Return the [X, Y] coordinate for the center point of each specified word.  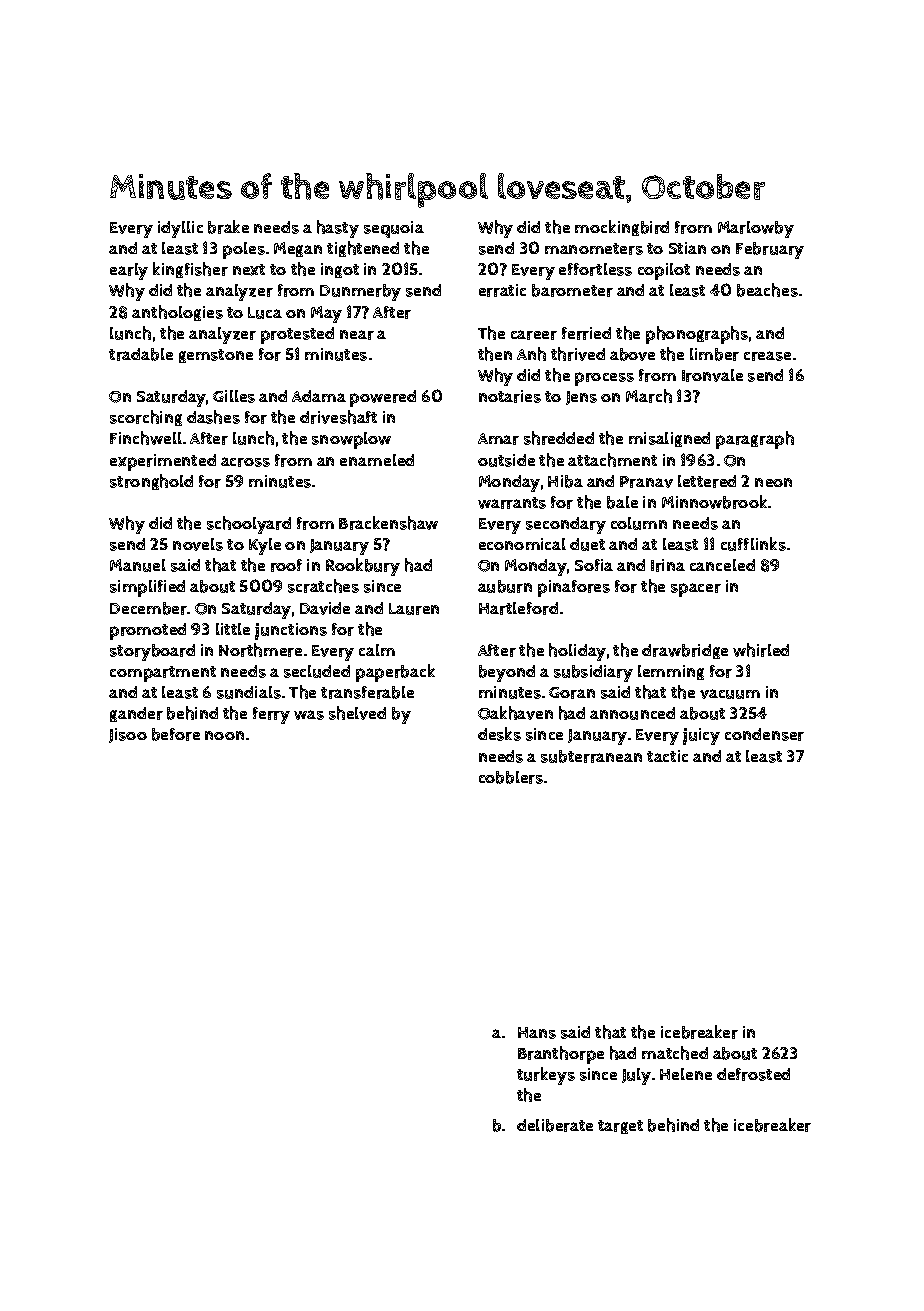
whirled [761, 650]
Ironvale [712, 375]
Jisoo [128, 735]
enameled [377, 460]
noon [224, 735]
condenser [764, 734]
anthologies [177, 313]
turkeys [546, 1076]
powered [383, 398]
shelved [357, 713]
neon [773, 482]
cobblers [511, 777]
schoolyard [249, 525]
